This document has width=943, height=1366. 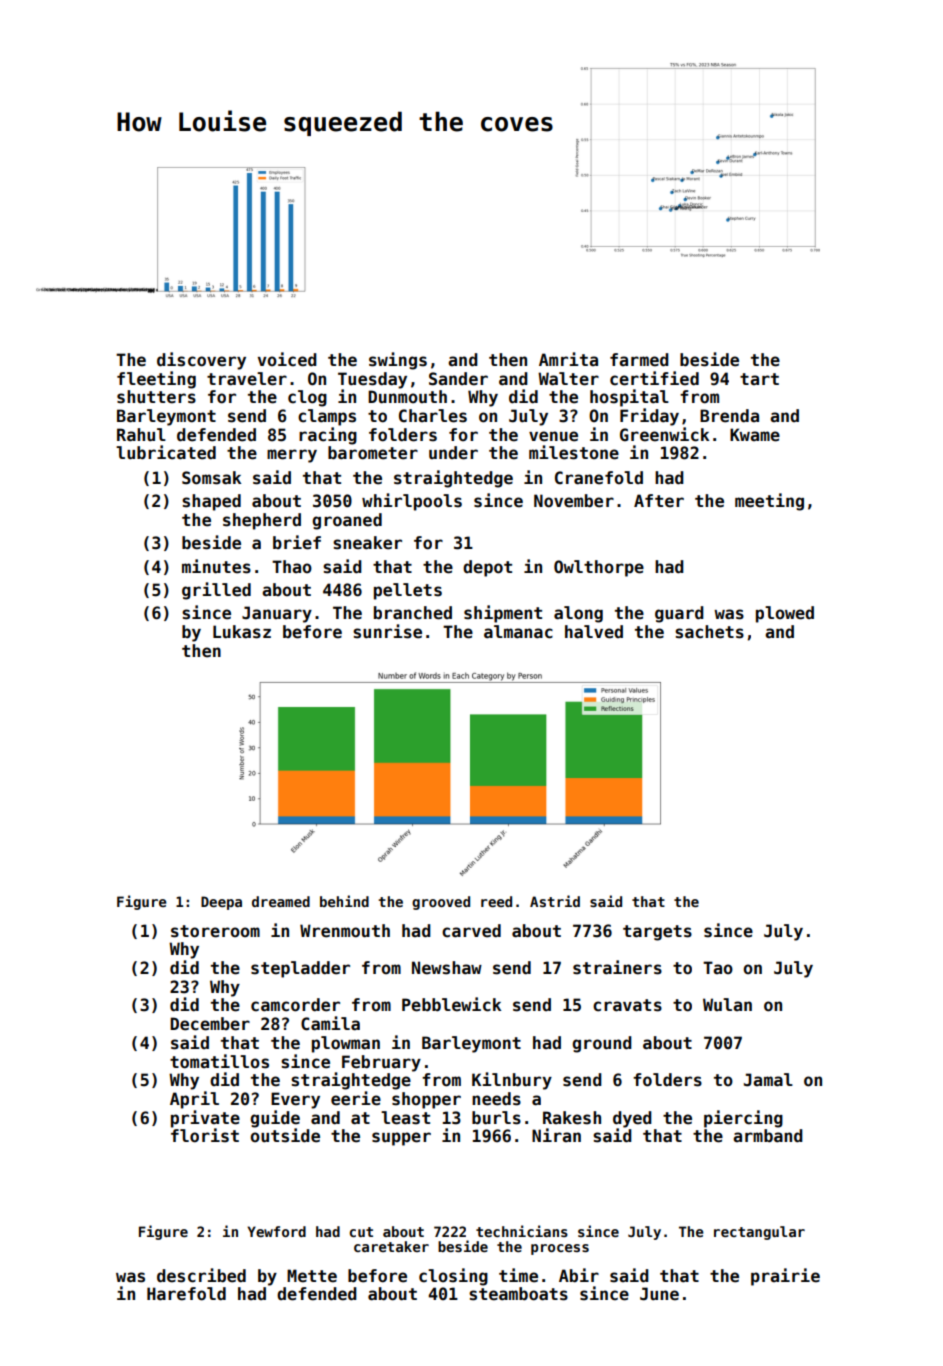 I want to click on sunrise, so click(x=387, y=631).
